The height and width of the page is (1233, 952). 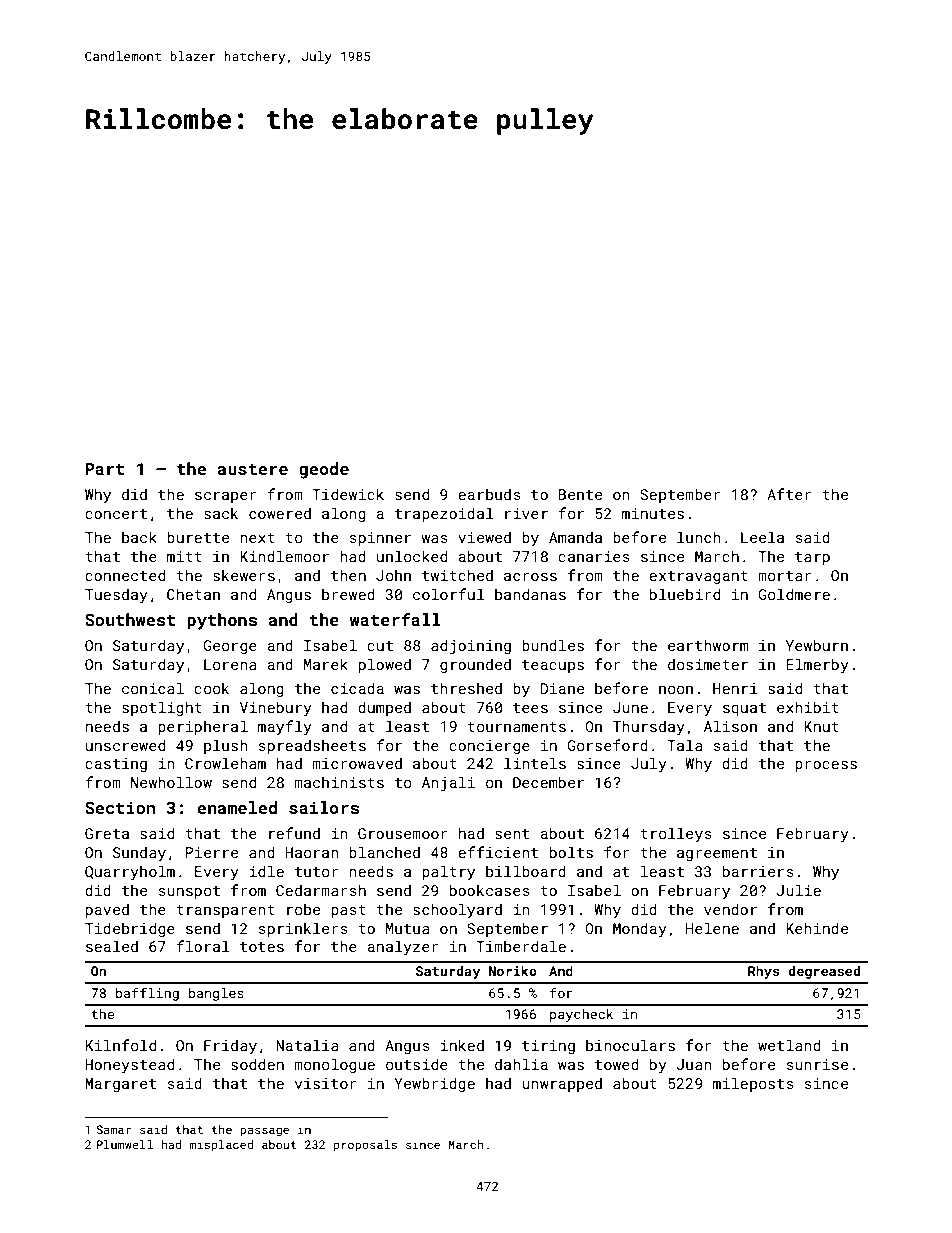 I want to click on bundles, so click(x=553, y=645).
